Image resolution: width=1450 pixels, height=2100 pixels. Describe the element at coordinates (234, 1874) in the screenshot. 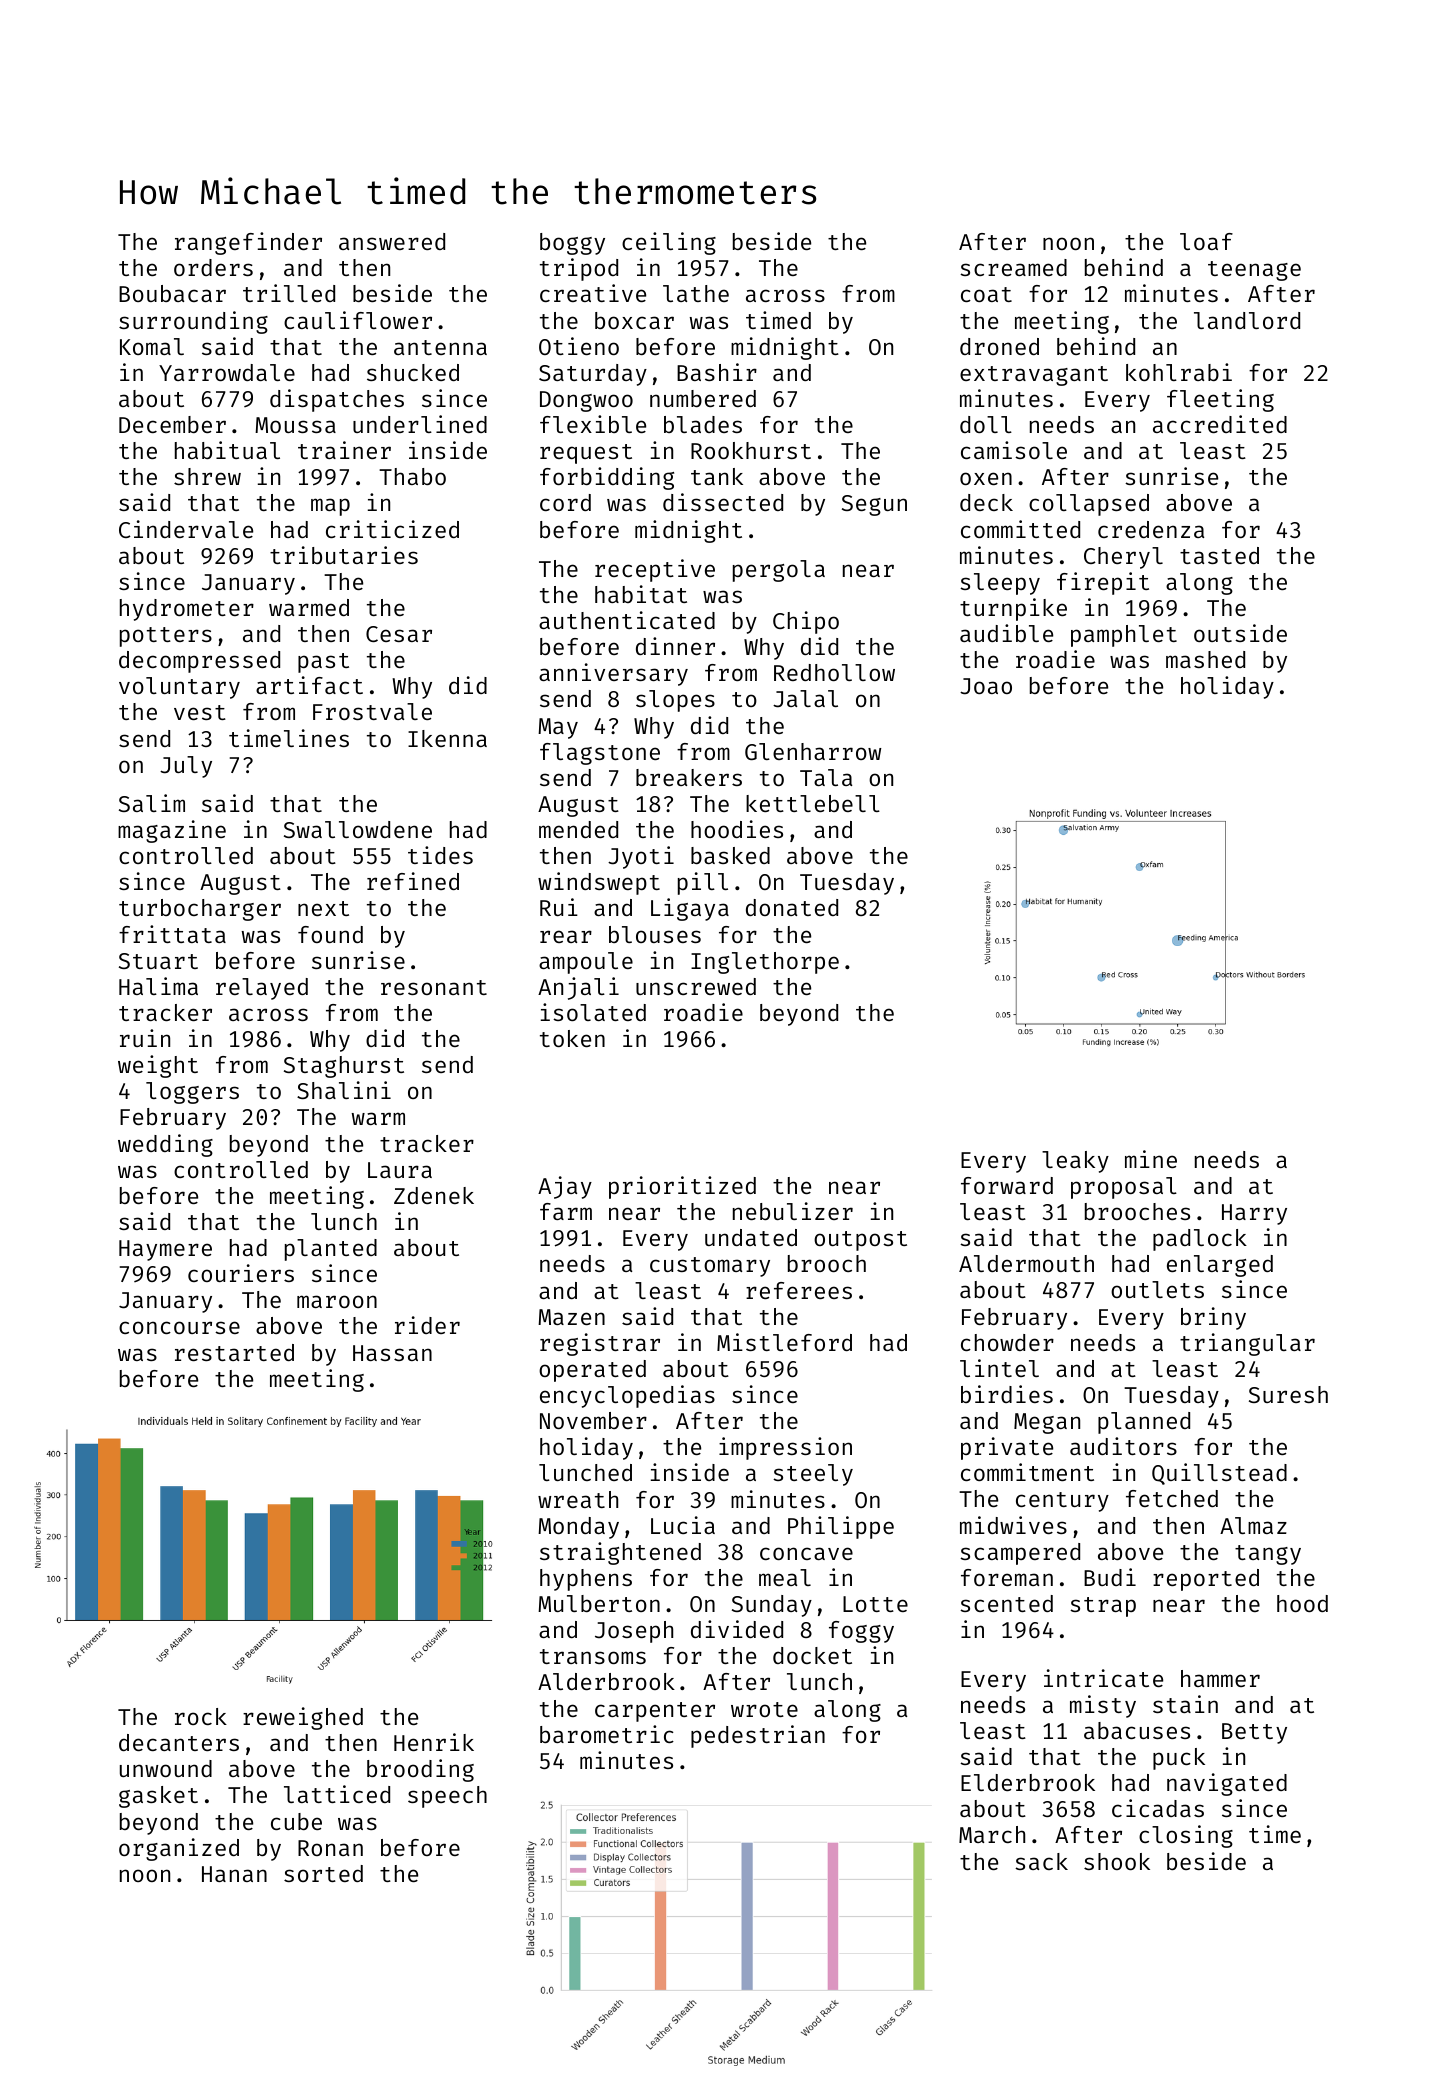

I see `Hanan` at that location.
